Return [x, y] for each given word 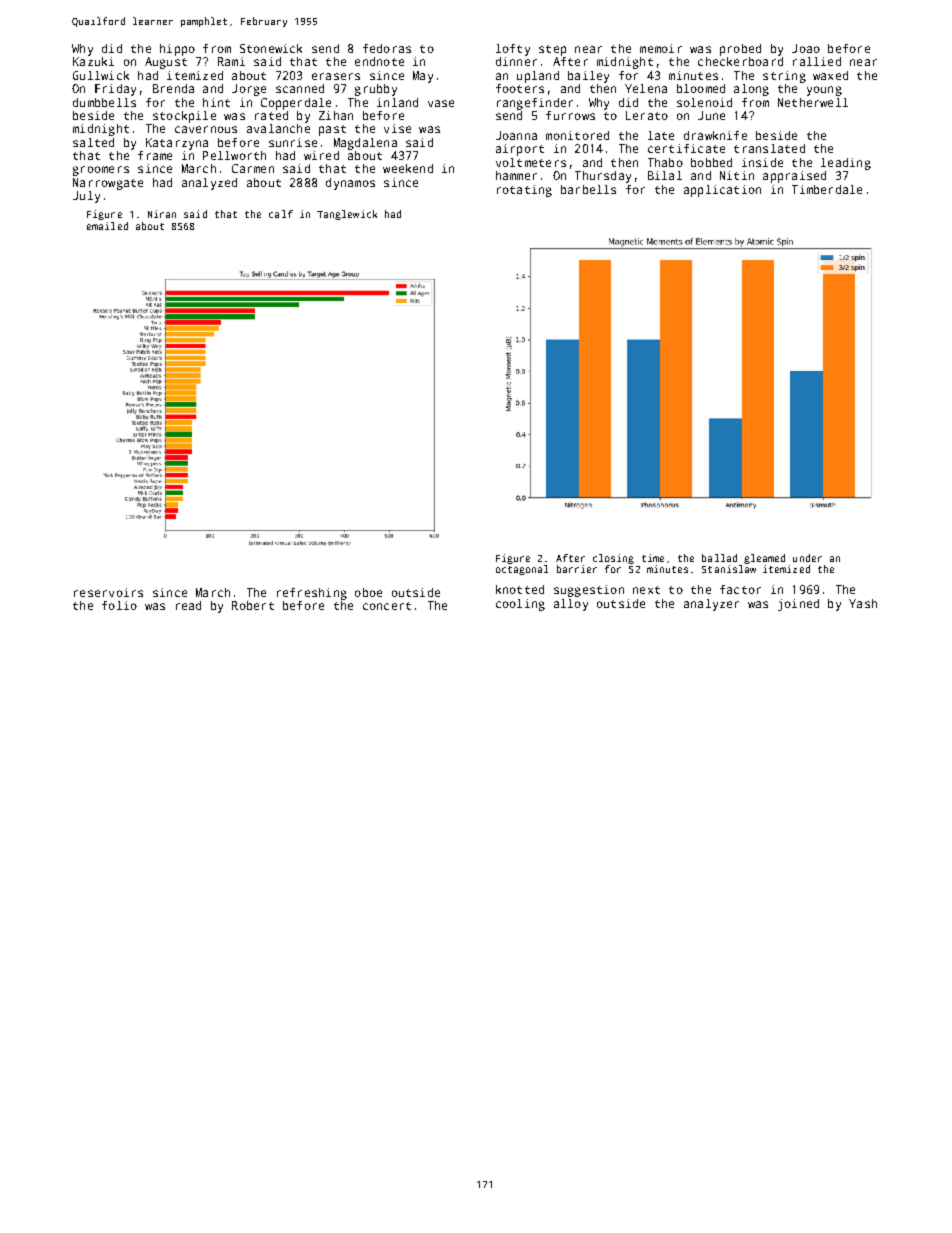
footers [520, 88]
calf [281, 214]
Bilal [665, 175]
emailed [107, 226]
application [722, 191]
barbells [588, 189]
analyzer [711, 605]
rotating [524, 191]
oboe [368, 592]
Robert [253, 605]
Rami [231, 61]
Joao [806, 48]
